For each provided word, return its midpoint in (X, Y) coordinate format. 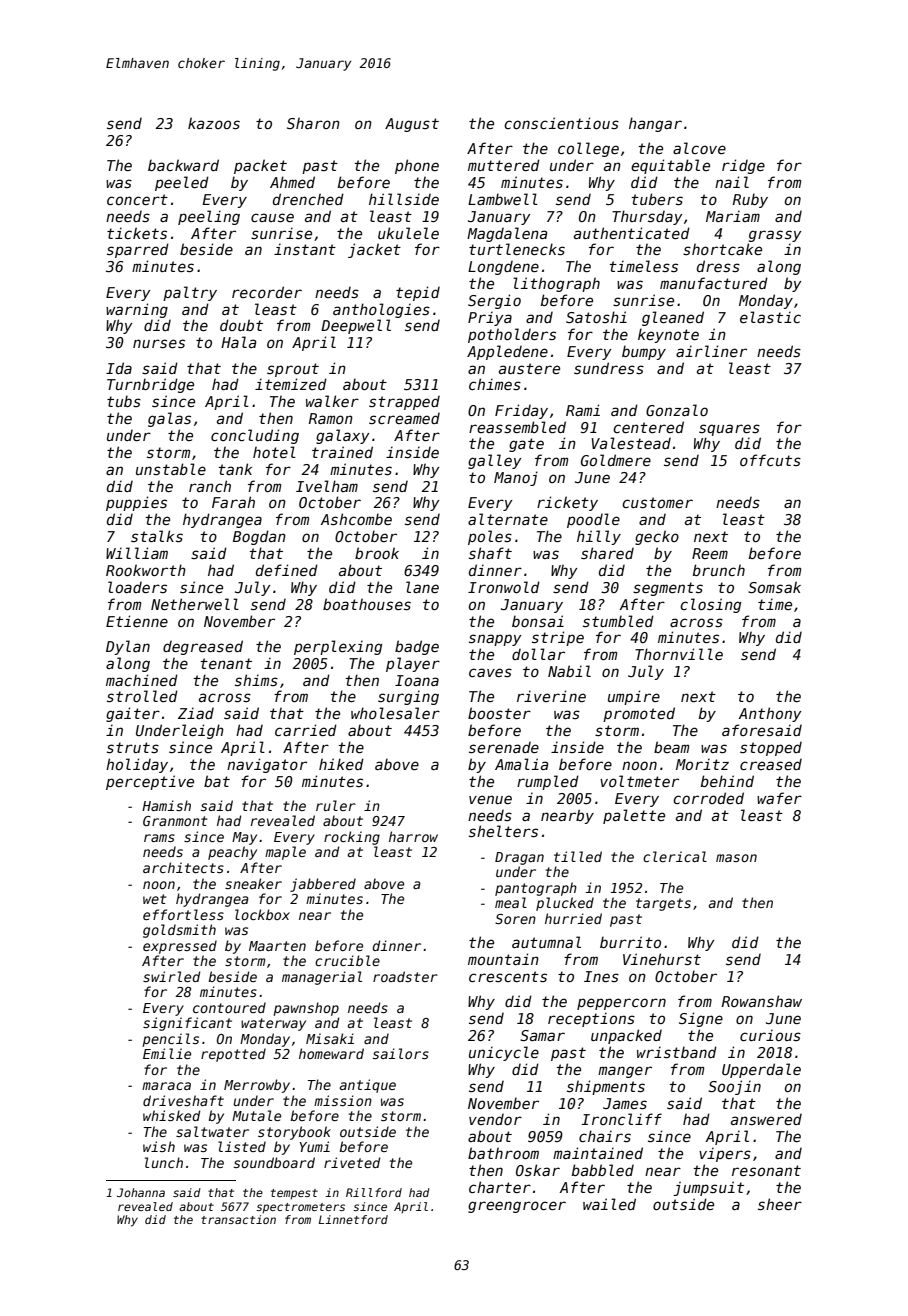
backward (183, 165)
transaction (238, 1219)
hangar (655, 124)
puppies (136, 503)
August (412, 125)
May (244, 838)
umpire (634, 697)
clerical (675, 856)
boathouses (367, 604)
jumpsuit (708, 1188)
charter (500, 1187)
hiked (341, 764)
